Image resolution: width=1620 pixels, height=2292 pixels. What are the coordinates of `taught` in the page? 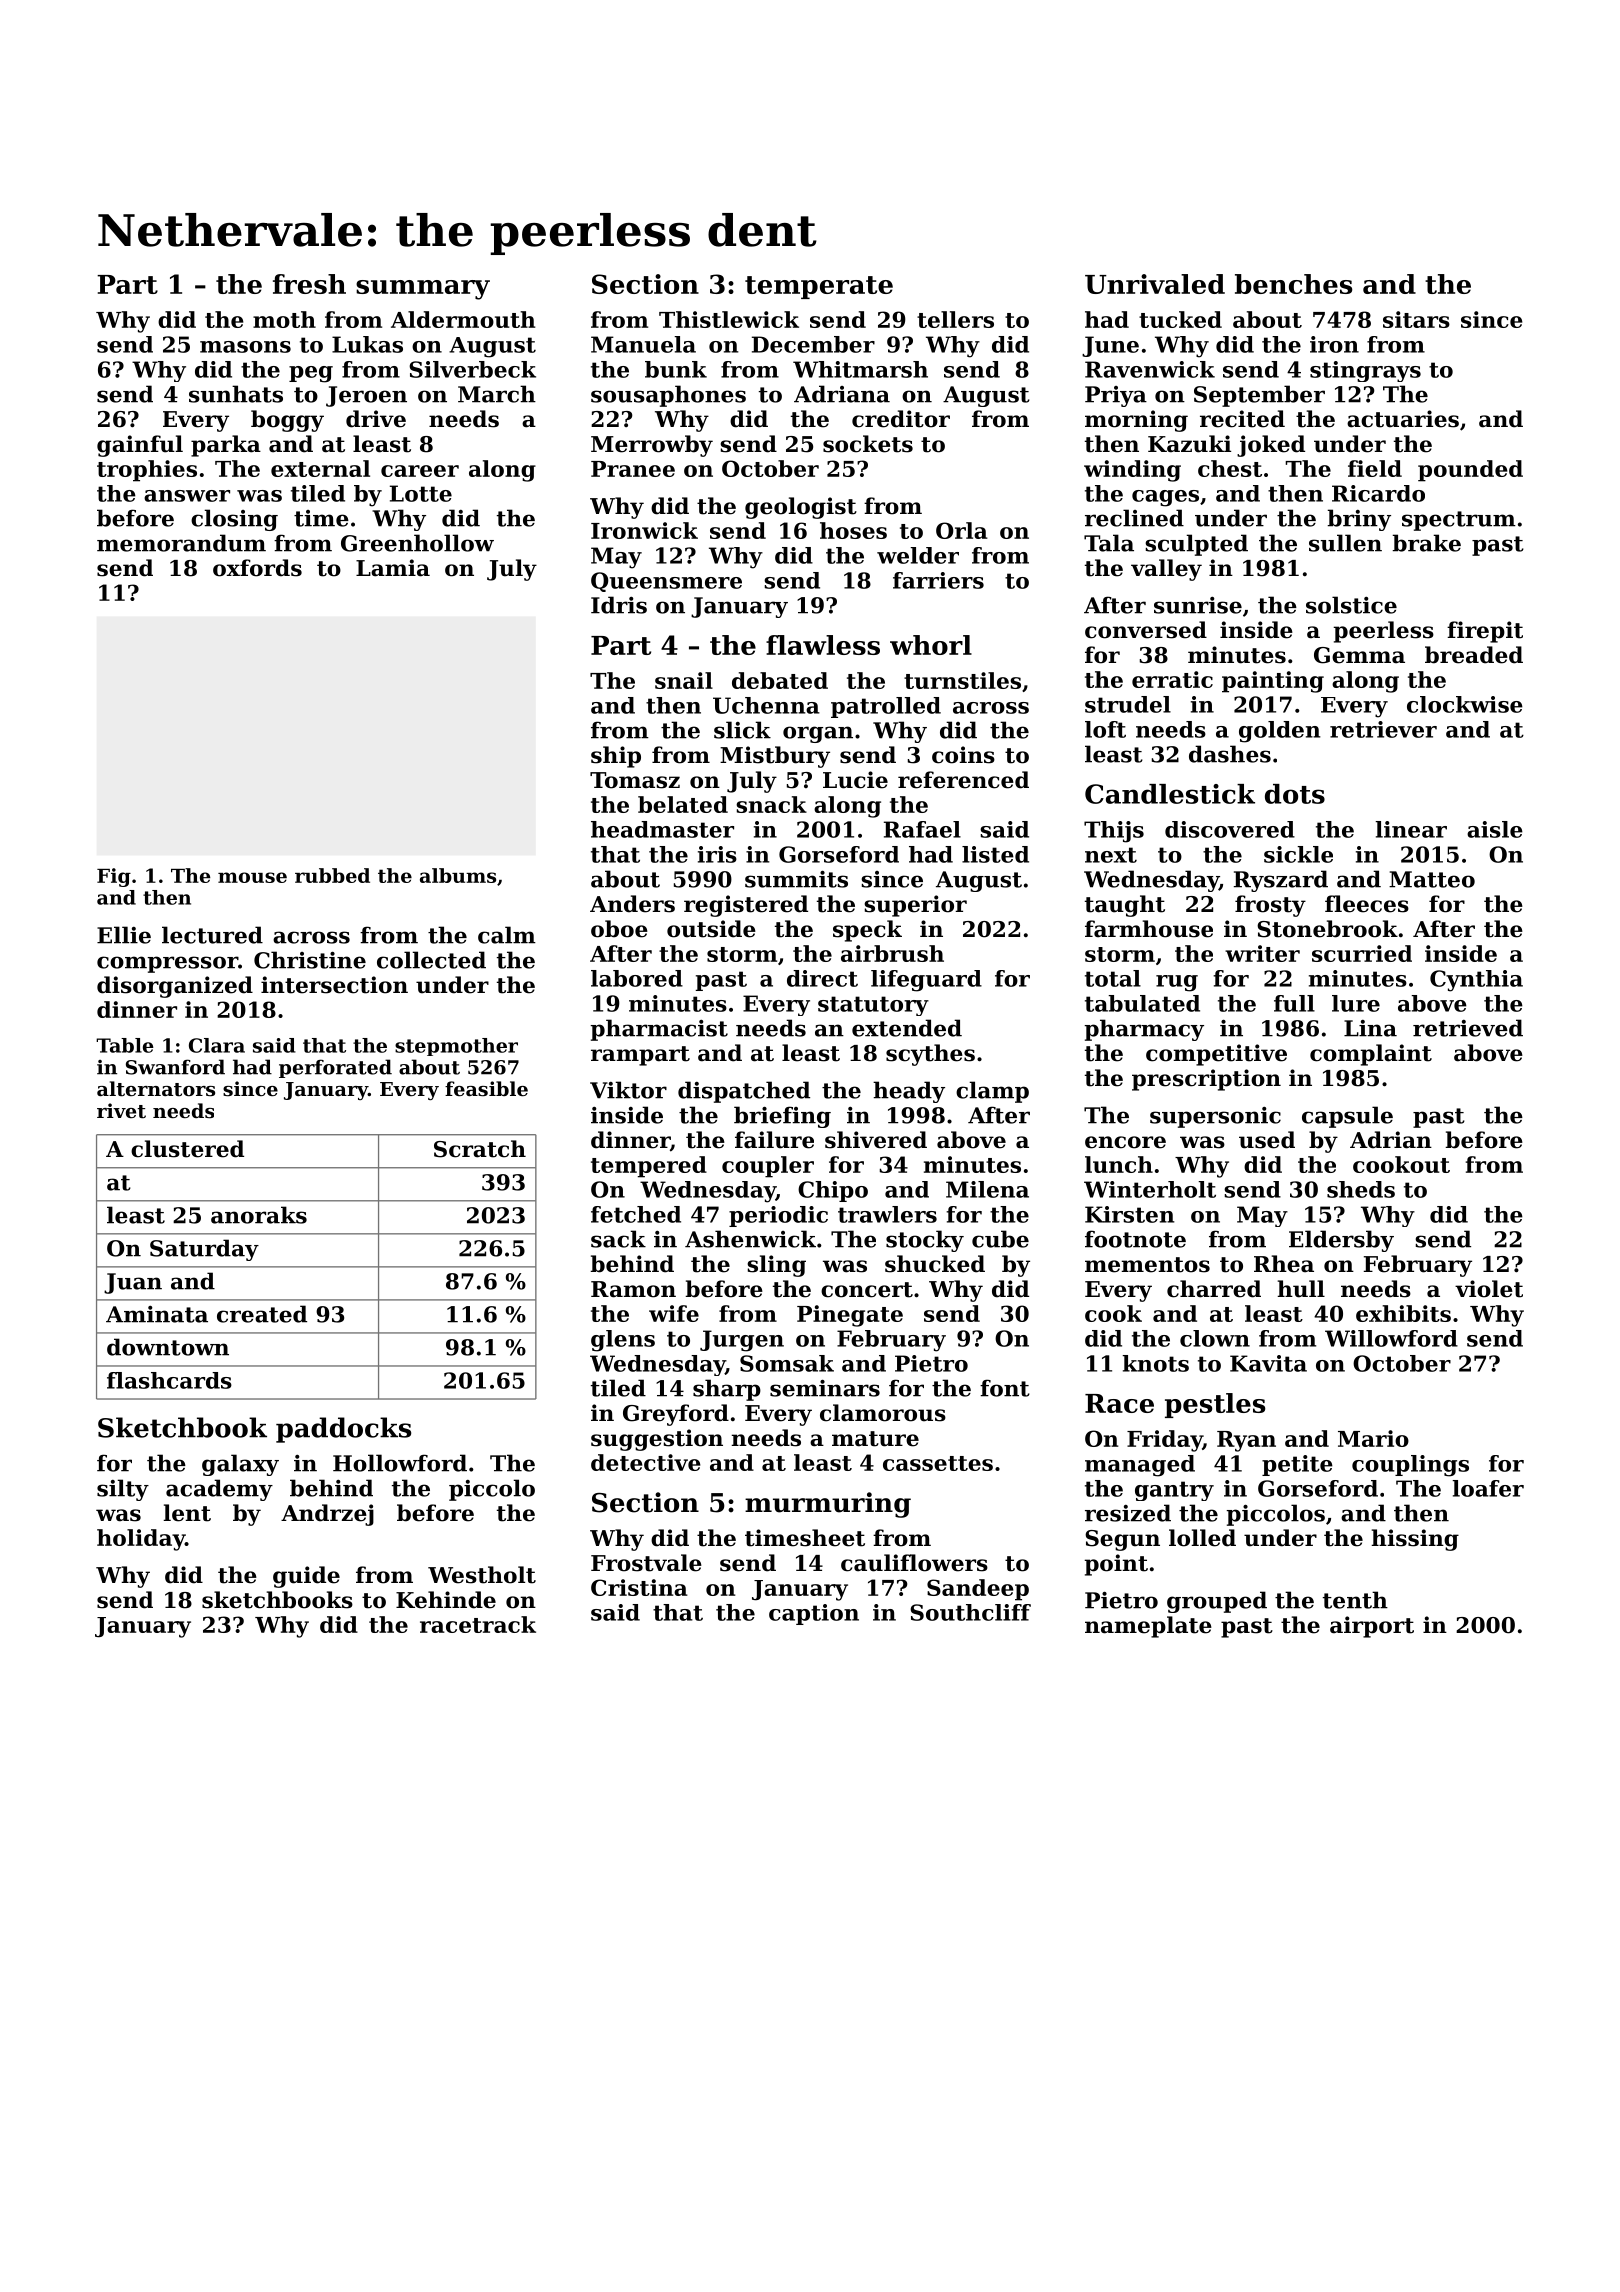 It's located at (1125, 906).
